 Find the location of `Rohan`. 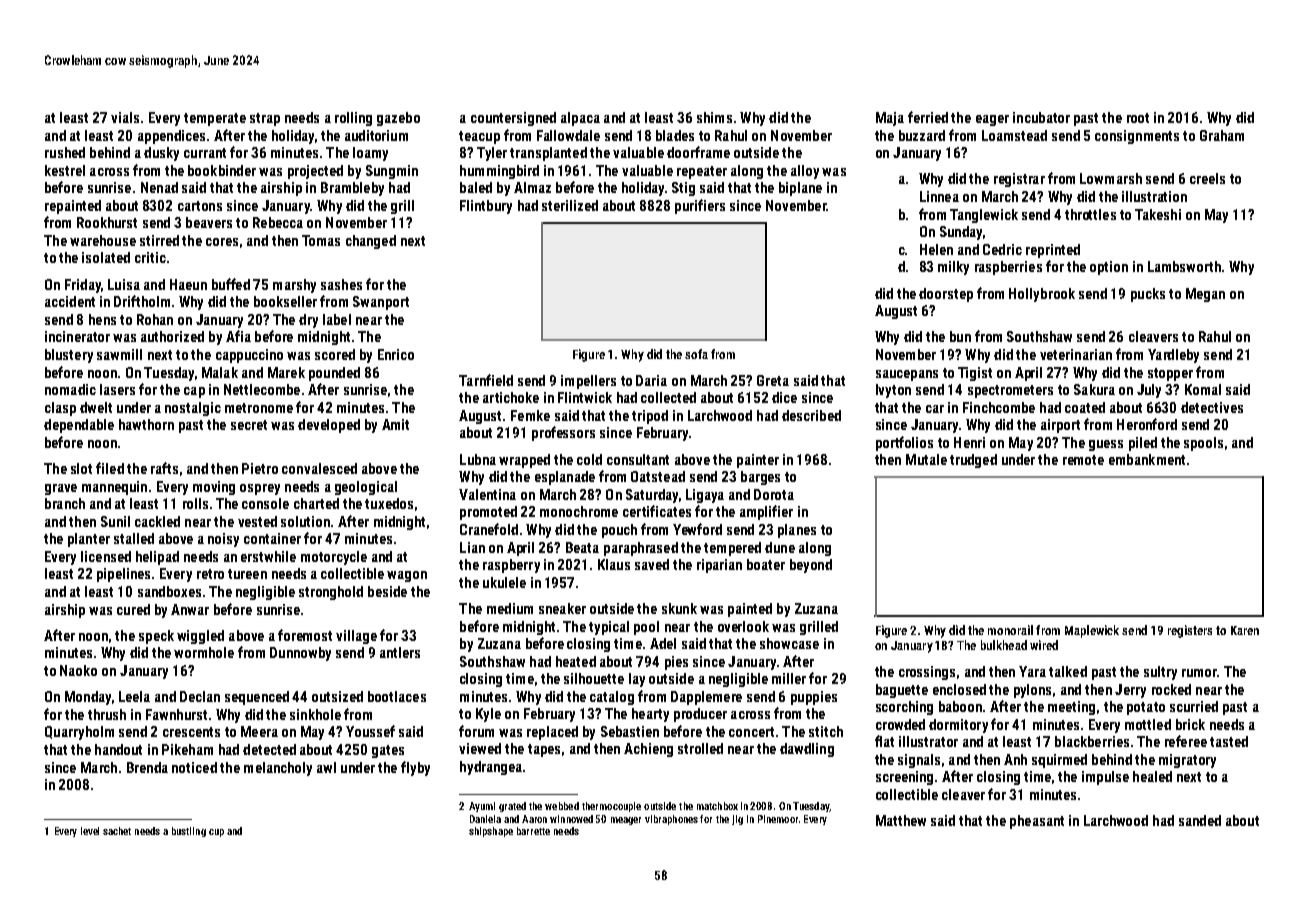

Rohan is located at coordinates (155, 319).
